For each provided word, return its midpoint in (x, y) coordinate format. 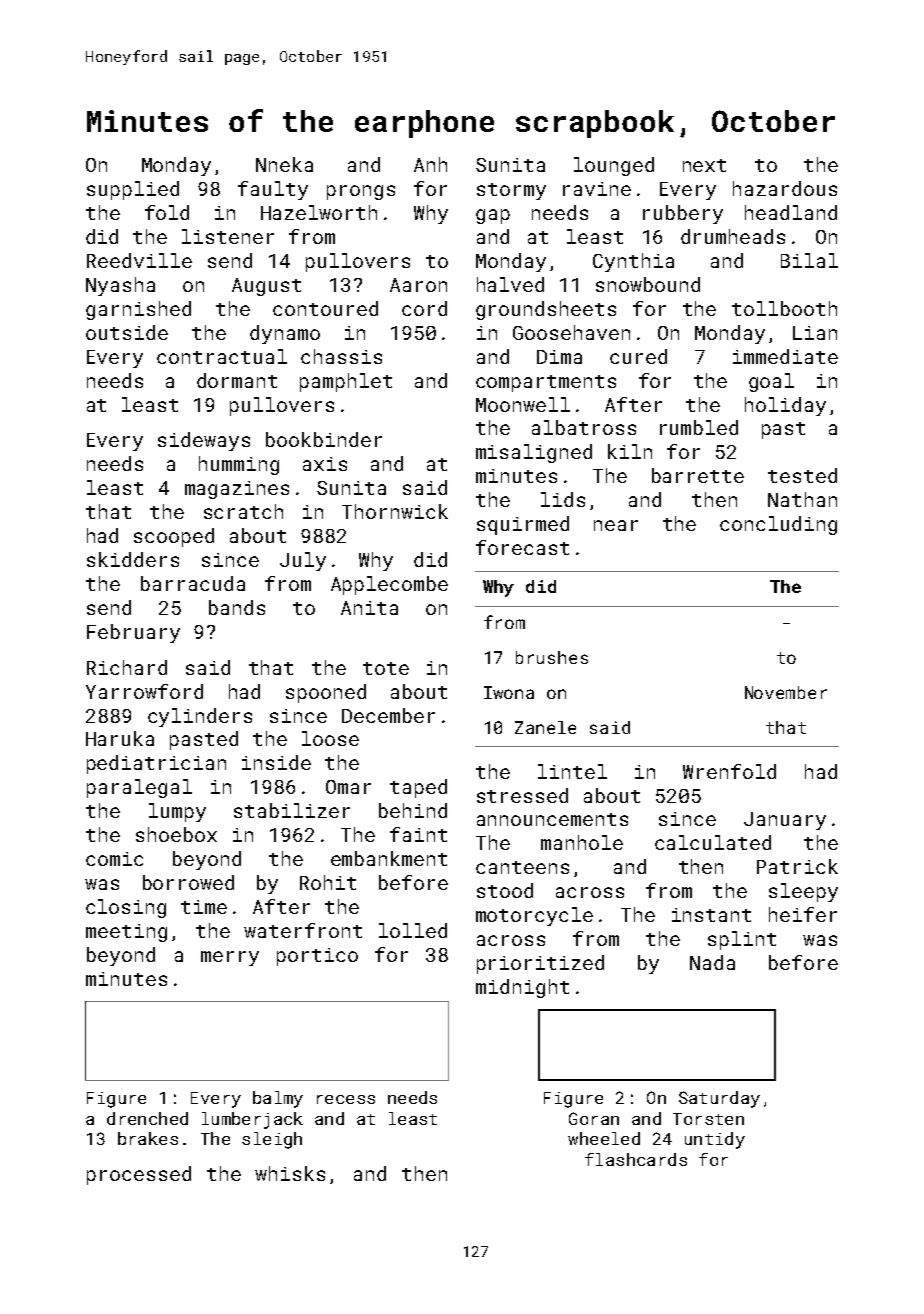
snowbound (648, 284)
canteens (522, 867)
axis (325, 464)
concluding (778, 525)
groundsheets (546, 310)
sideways (204, 441)
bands (237, 607)
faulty (273, 190)
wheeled (604, 1138)
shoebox (176, 834)
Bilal (809, 260)
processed (139, 1175)
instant (711, 915)
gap (493, 216)
